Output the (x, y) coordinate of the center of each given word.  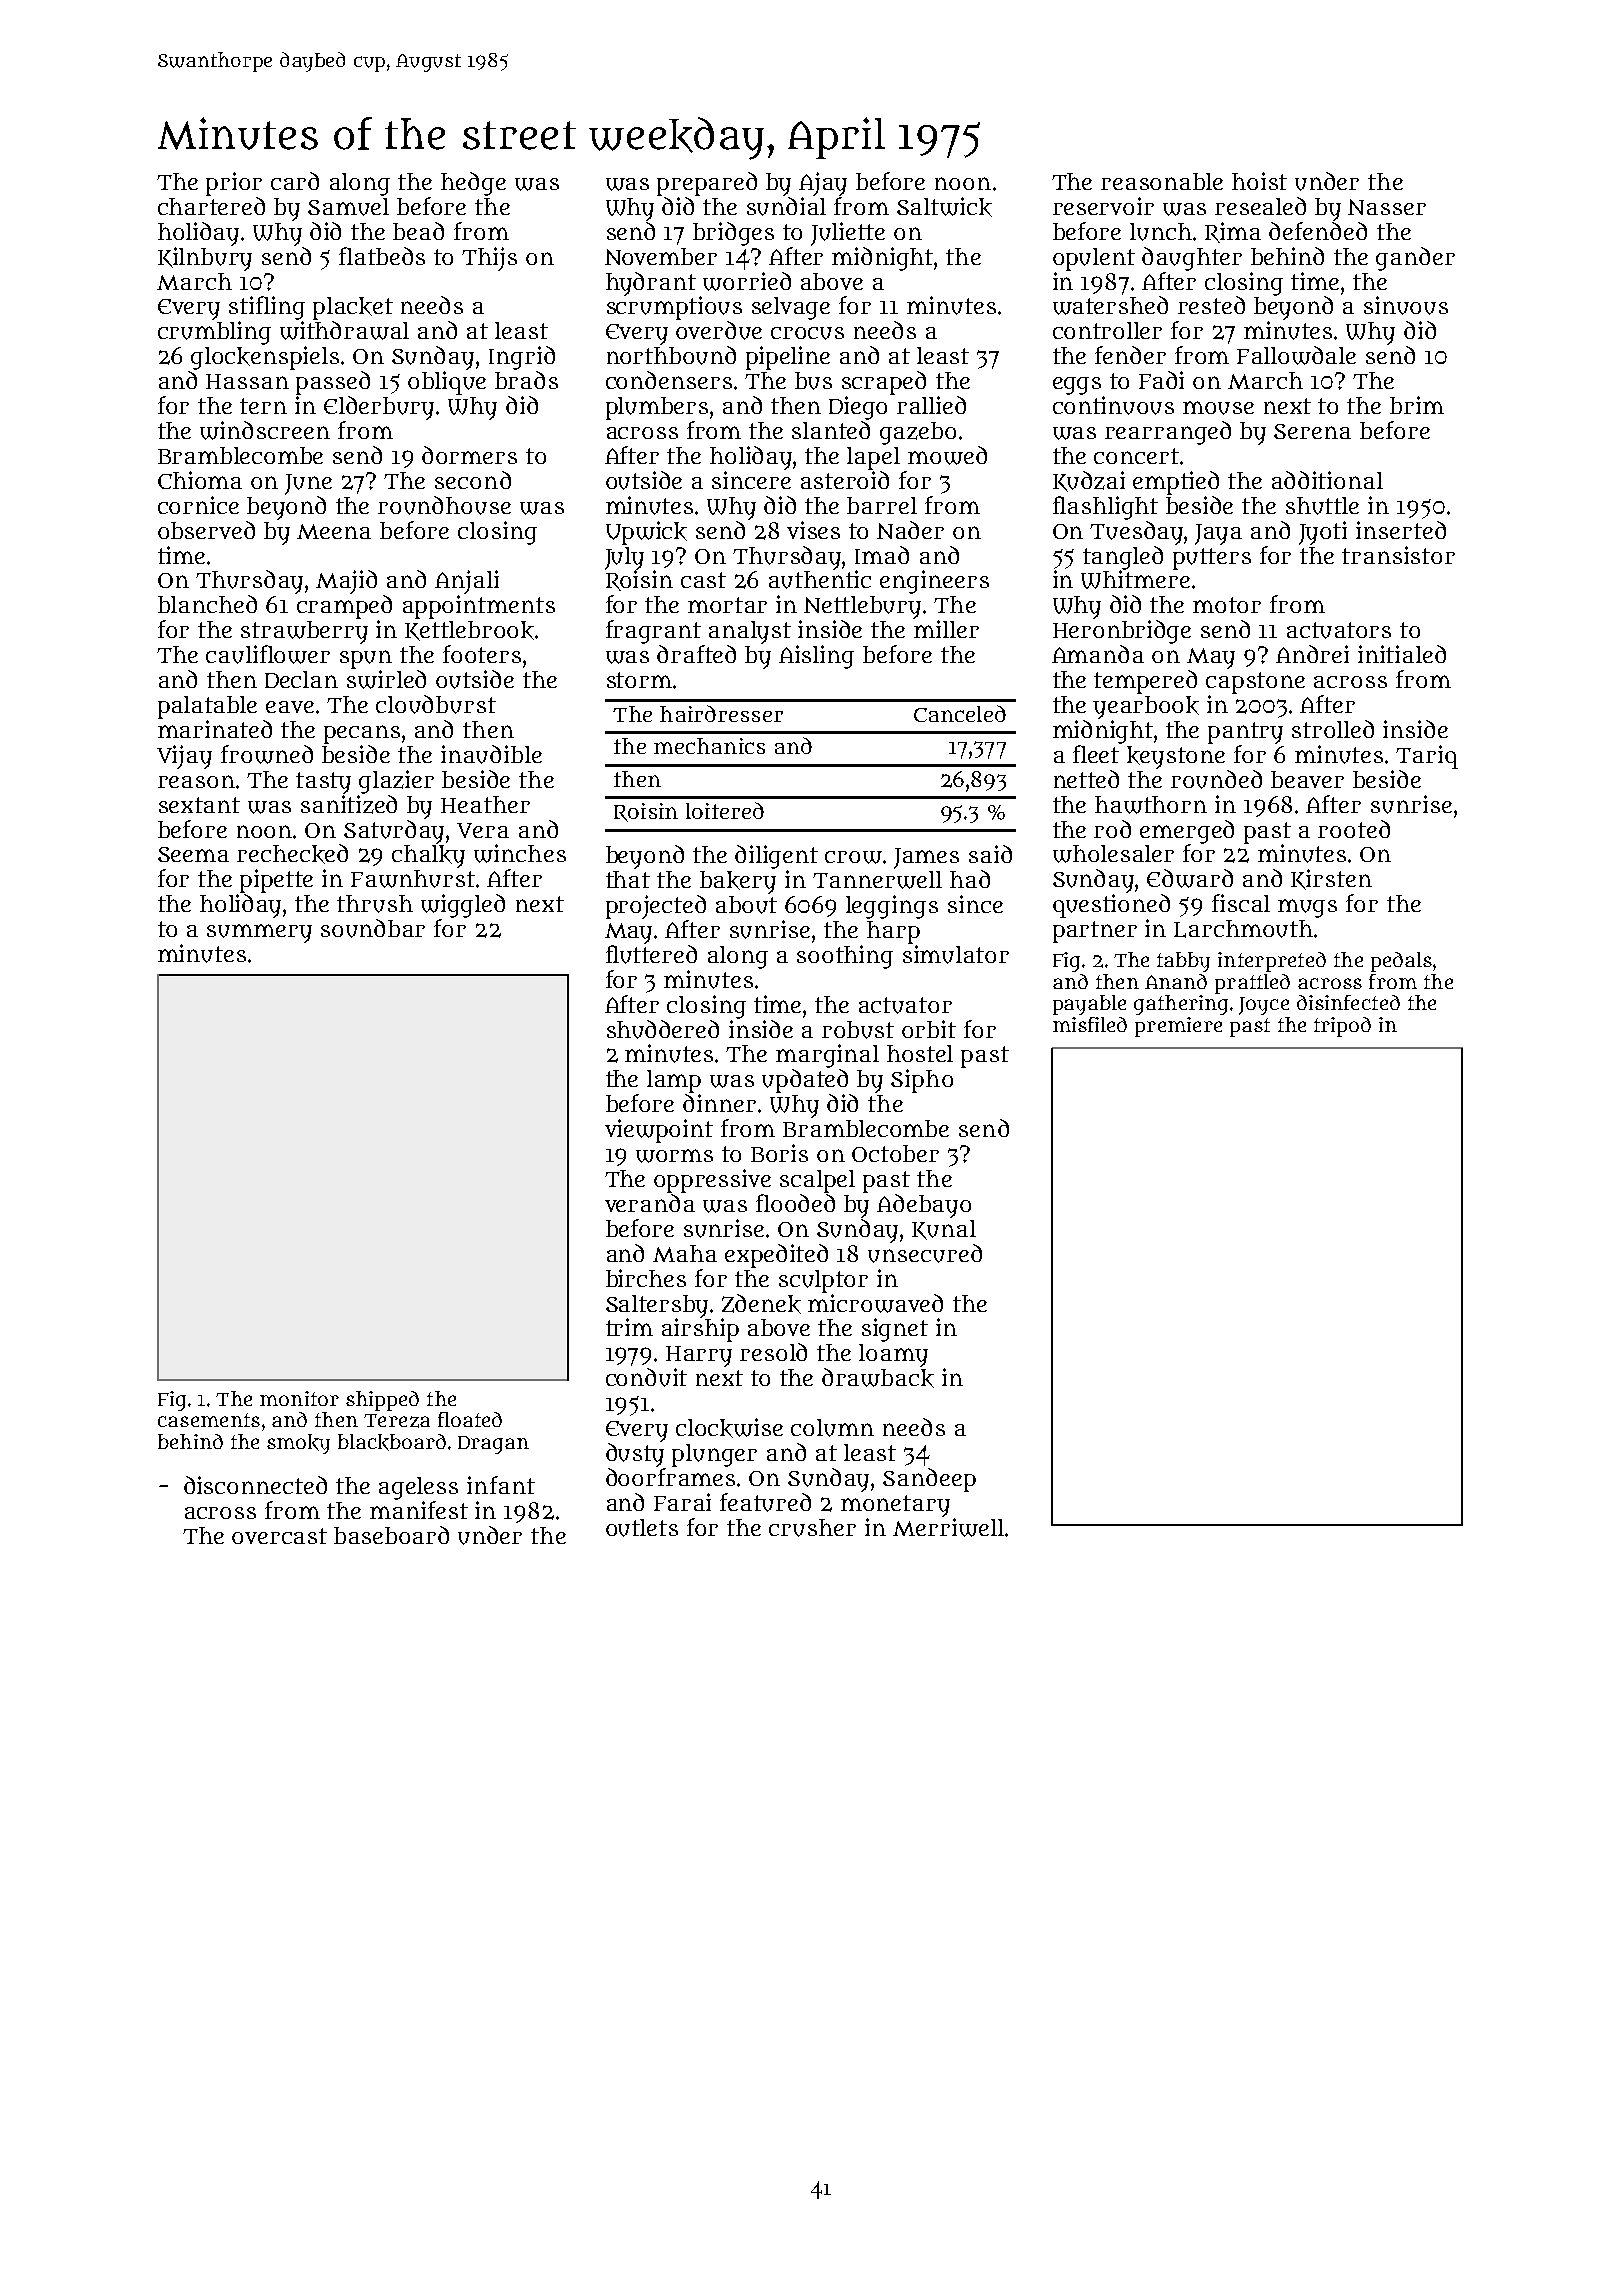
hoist (1259, 181)
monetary (895, 1506)
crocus (807, 333)
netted (1086, 779)
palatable (207, 707)
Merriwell (948, 1527)
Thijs (489, 259)
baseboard (391, 1535)
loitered (725, 810)
